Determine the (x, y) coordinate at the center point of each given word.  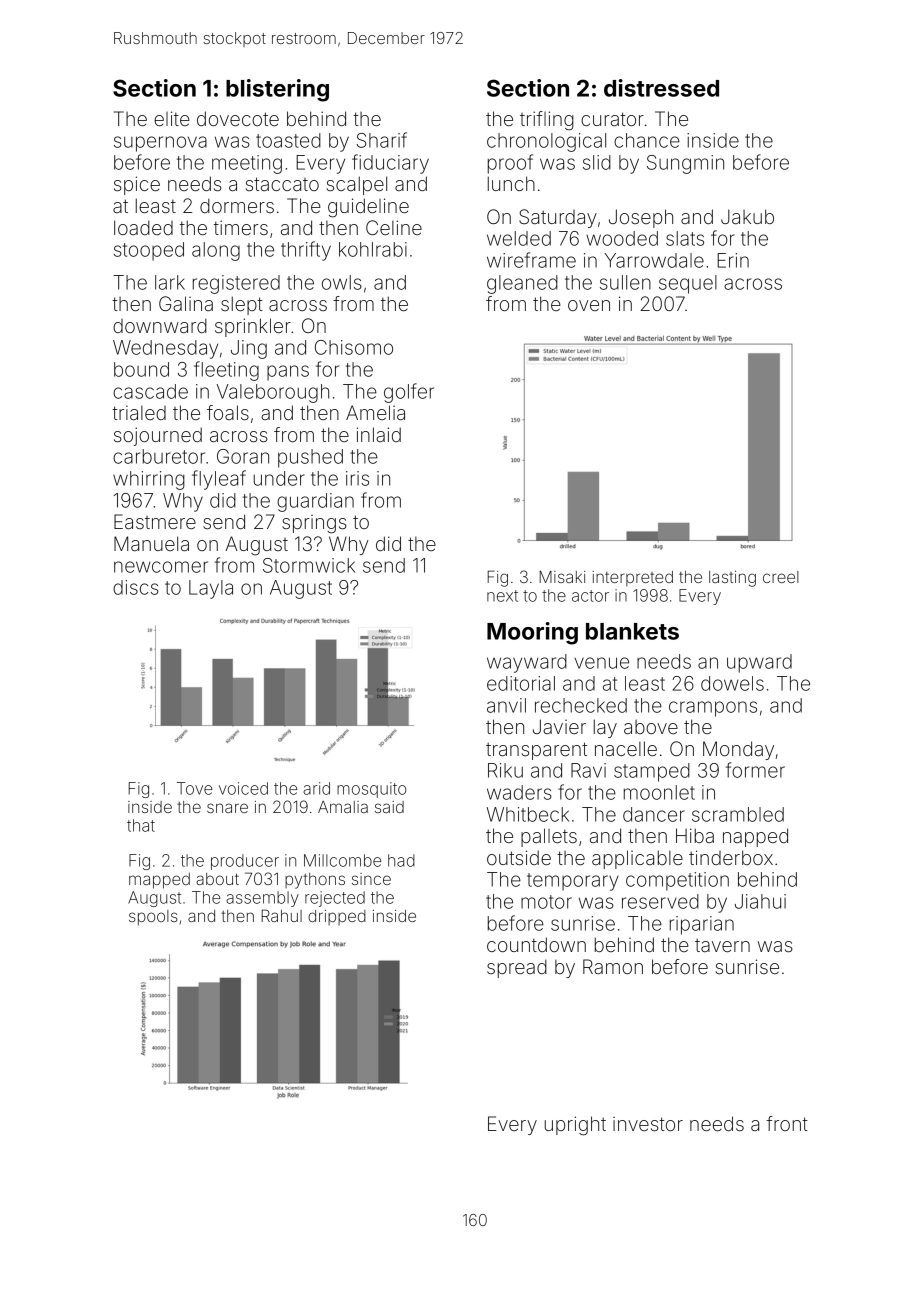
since (371, 879)
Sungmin (685, 164)
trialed (139, 412)
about (217, 879)
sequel (688, 284)
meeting (247, 164)
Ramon (613, 966)
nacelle (626, 748)
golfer (409, 393)
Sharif (382, 140)
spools (153, 918)
